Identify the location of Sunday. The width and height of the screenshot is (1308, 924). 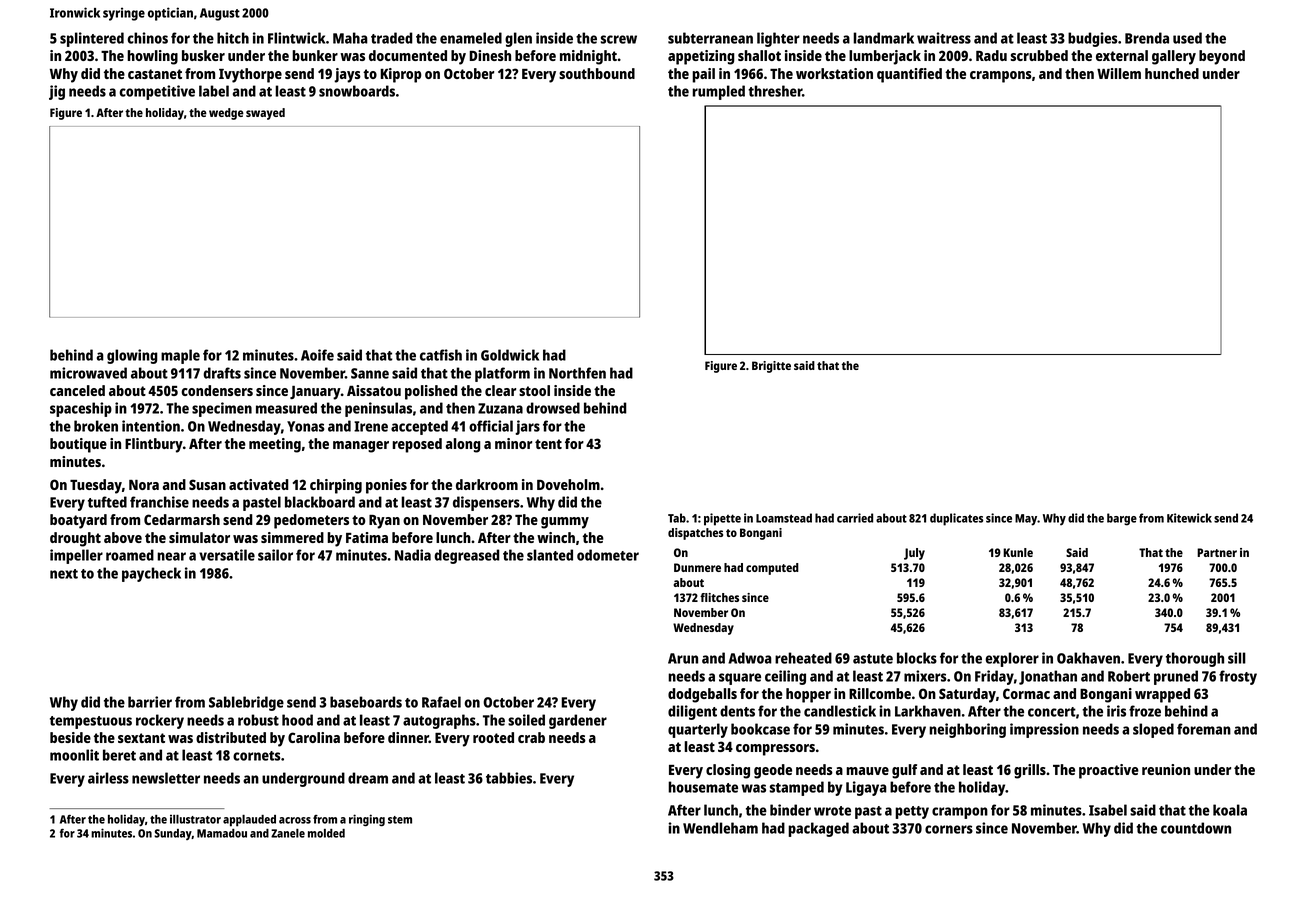
(173, 834).
